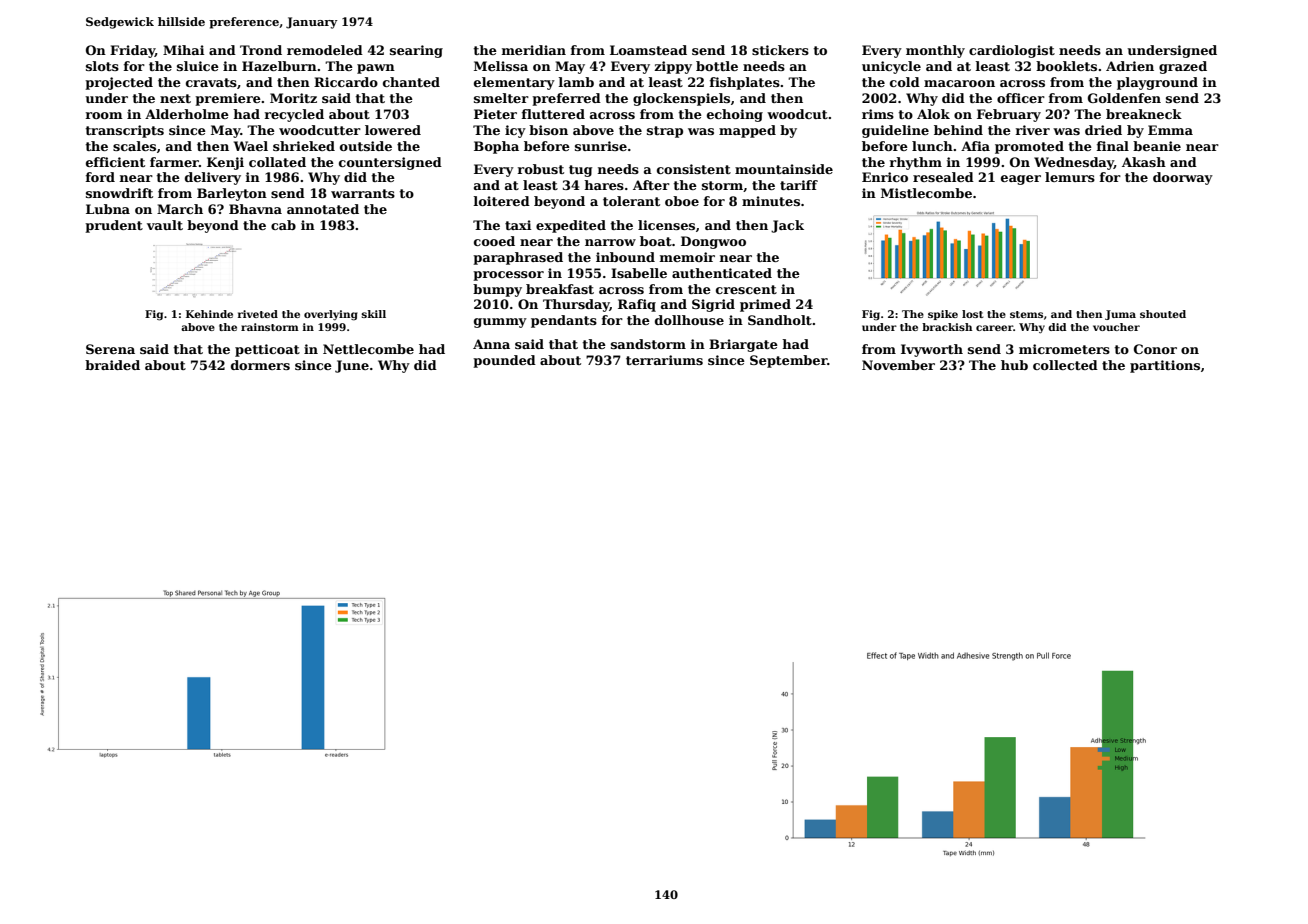 Image resolution: width=1308 pixels, height=924 pixels. Describe the element at coordinates (115, 162) in the screenshot. I see `efficient` at that location.
